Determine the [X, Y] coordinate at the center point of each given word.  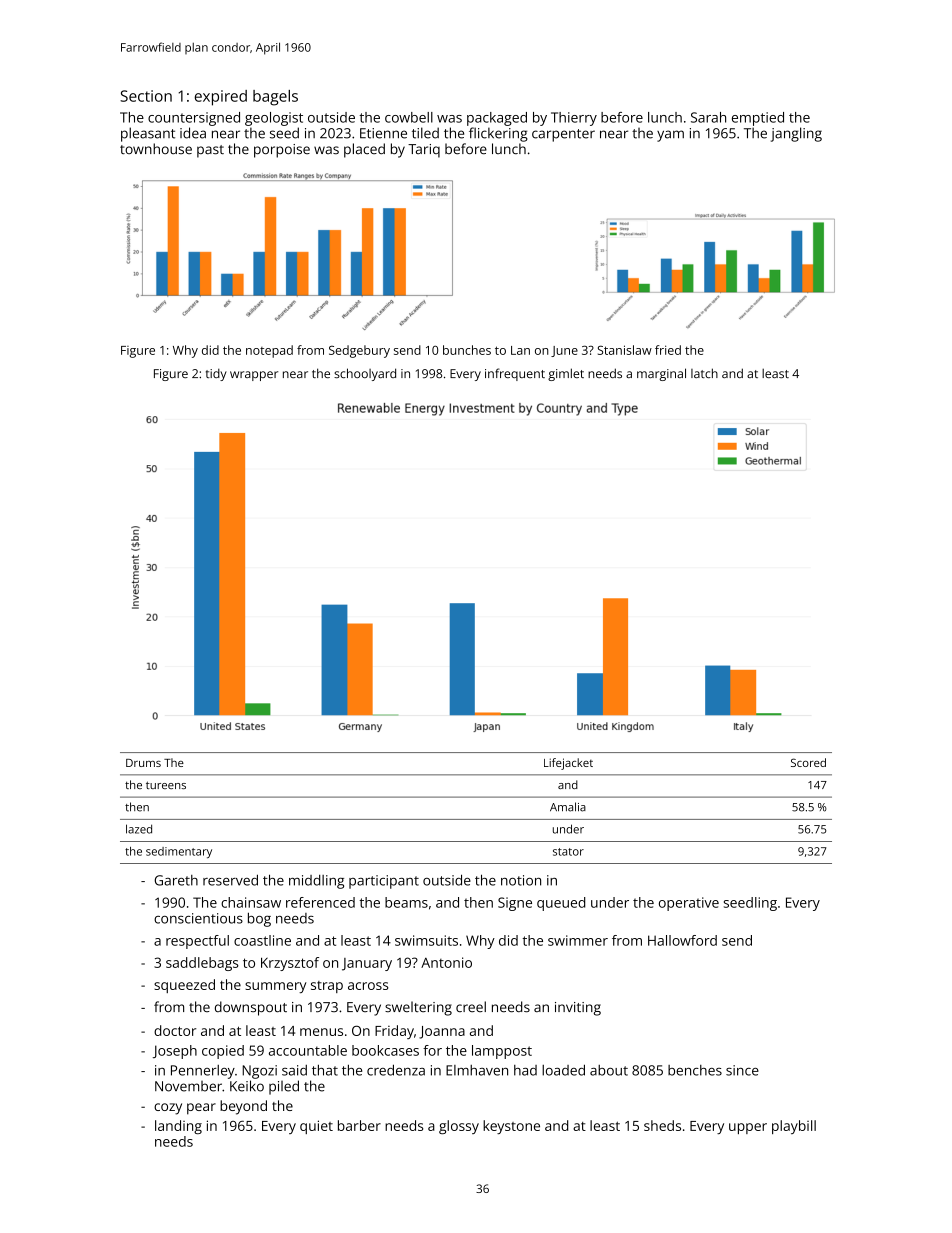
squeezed [184, 986]
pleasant [148, 134]
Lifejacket [568, 764]
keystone [511, 1127]
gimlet [566, 374]
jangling [796, 134]
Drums [143, 763]
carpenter [563, 135]
